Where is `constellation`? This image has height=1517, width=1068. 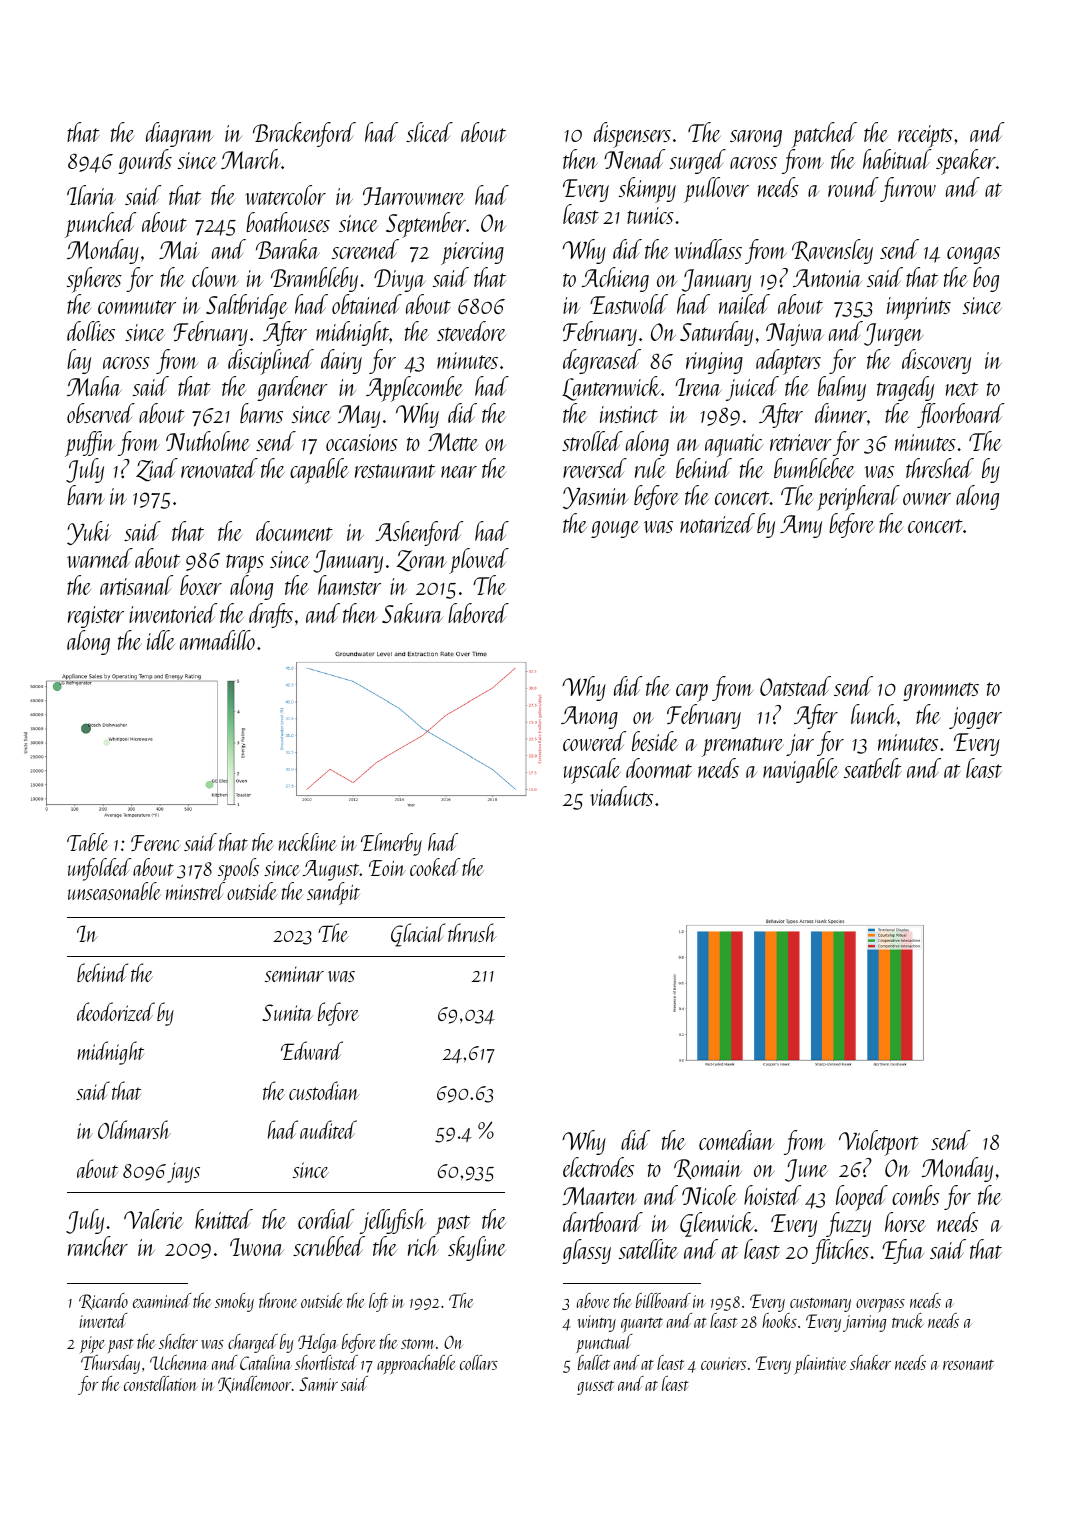 constellation is located at coordinates (160, 1383).
